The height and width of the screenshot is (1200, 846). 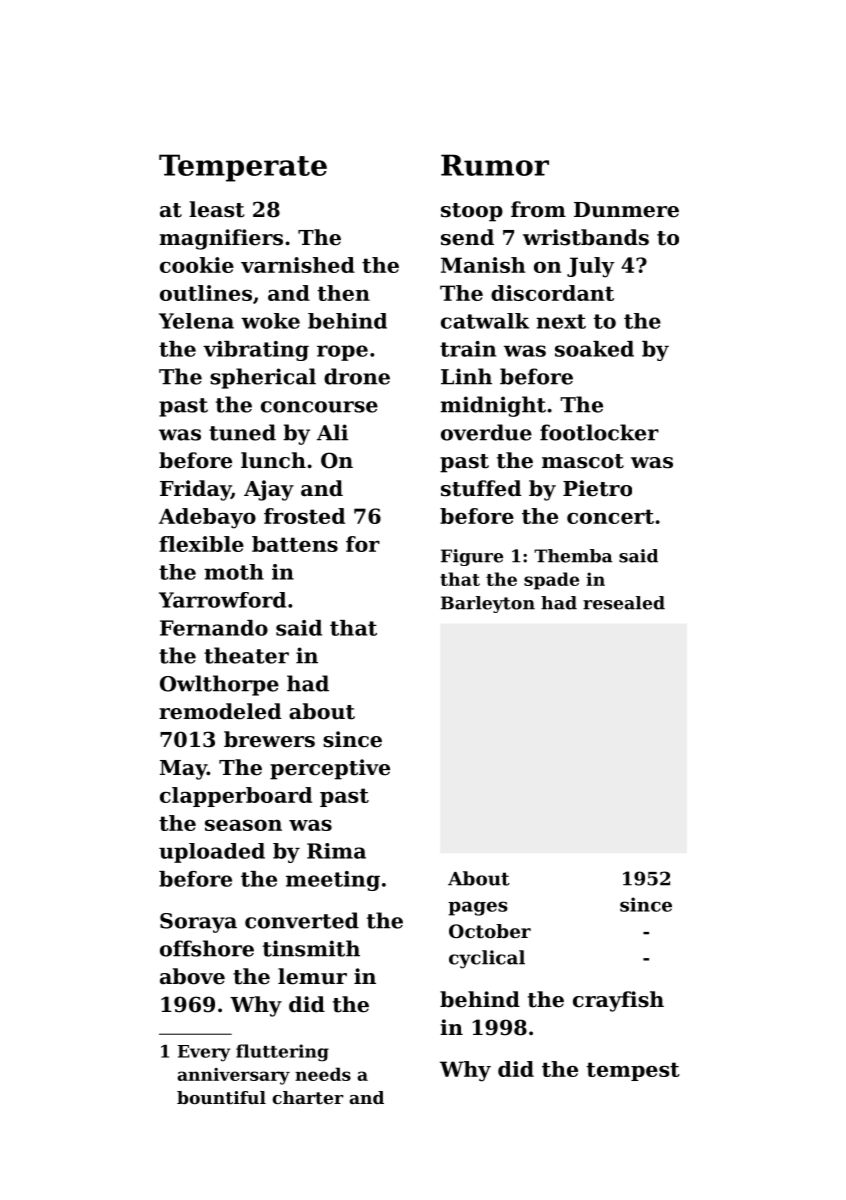 What do you see at coordinates (330, 769) in the screenshot?
I see `perceptive` at bounding box center [330, 769].
